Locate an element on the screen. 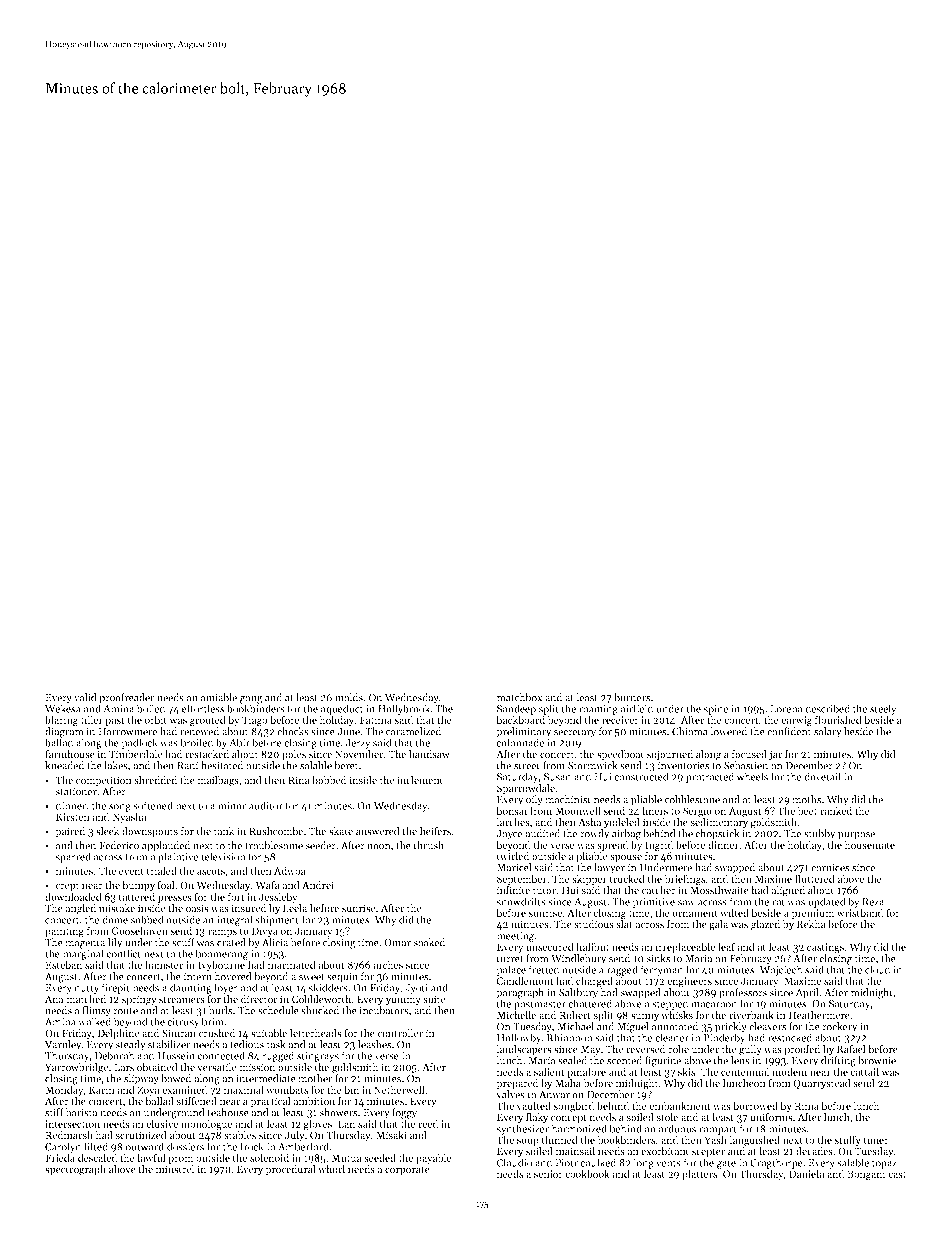 The height and width of the screenshot is (1233, 952). Harrowmere is located at coordinates (127, 732).
